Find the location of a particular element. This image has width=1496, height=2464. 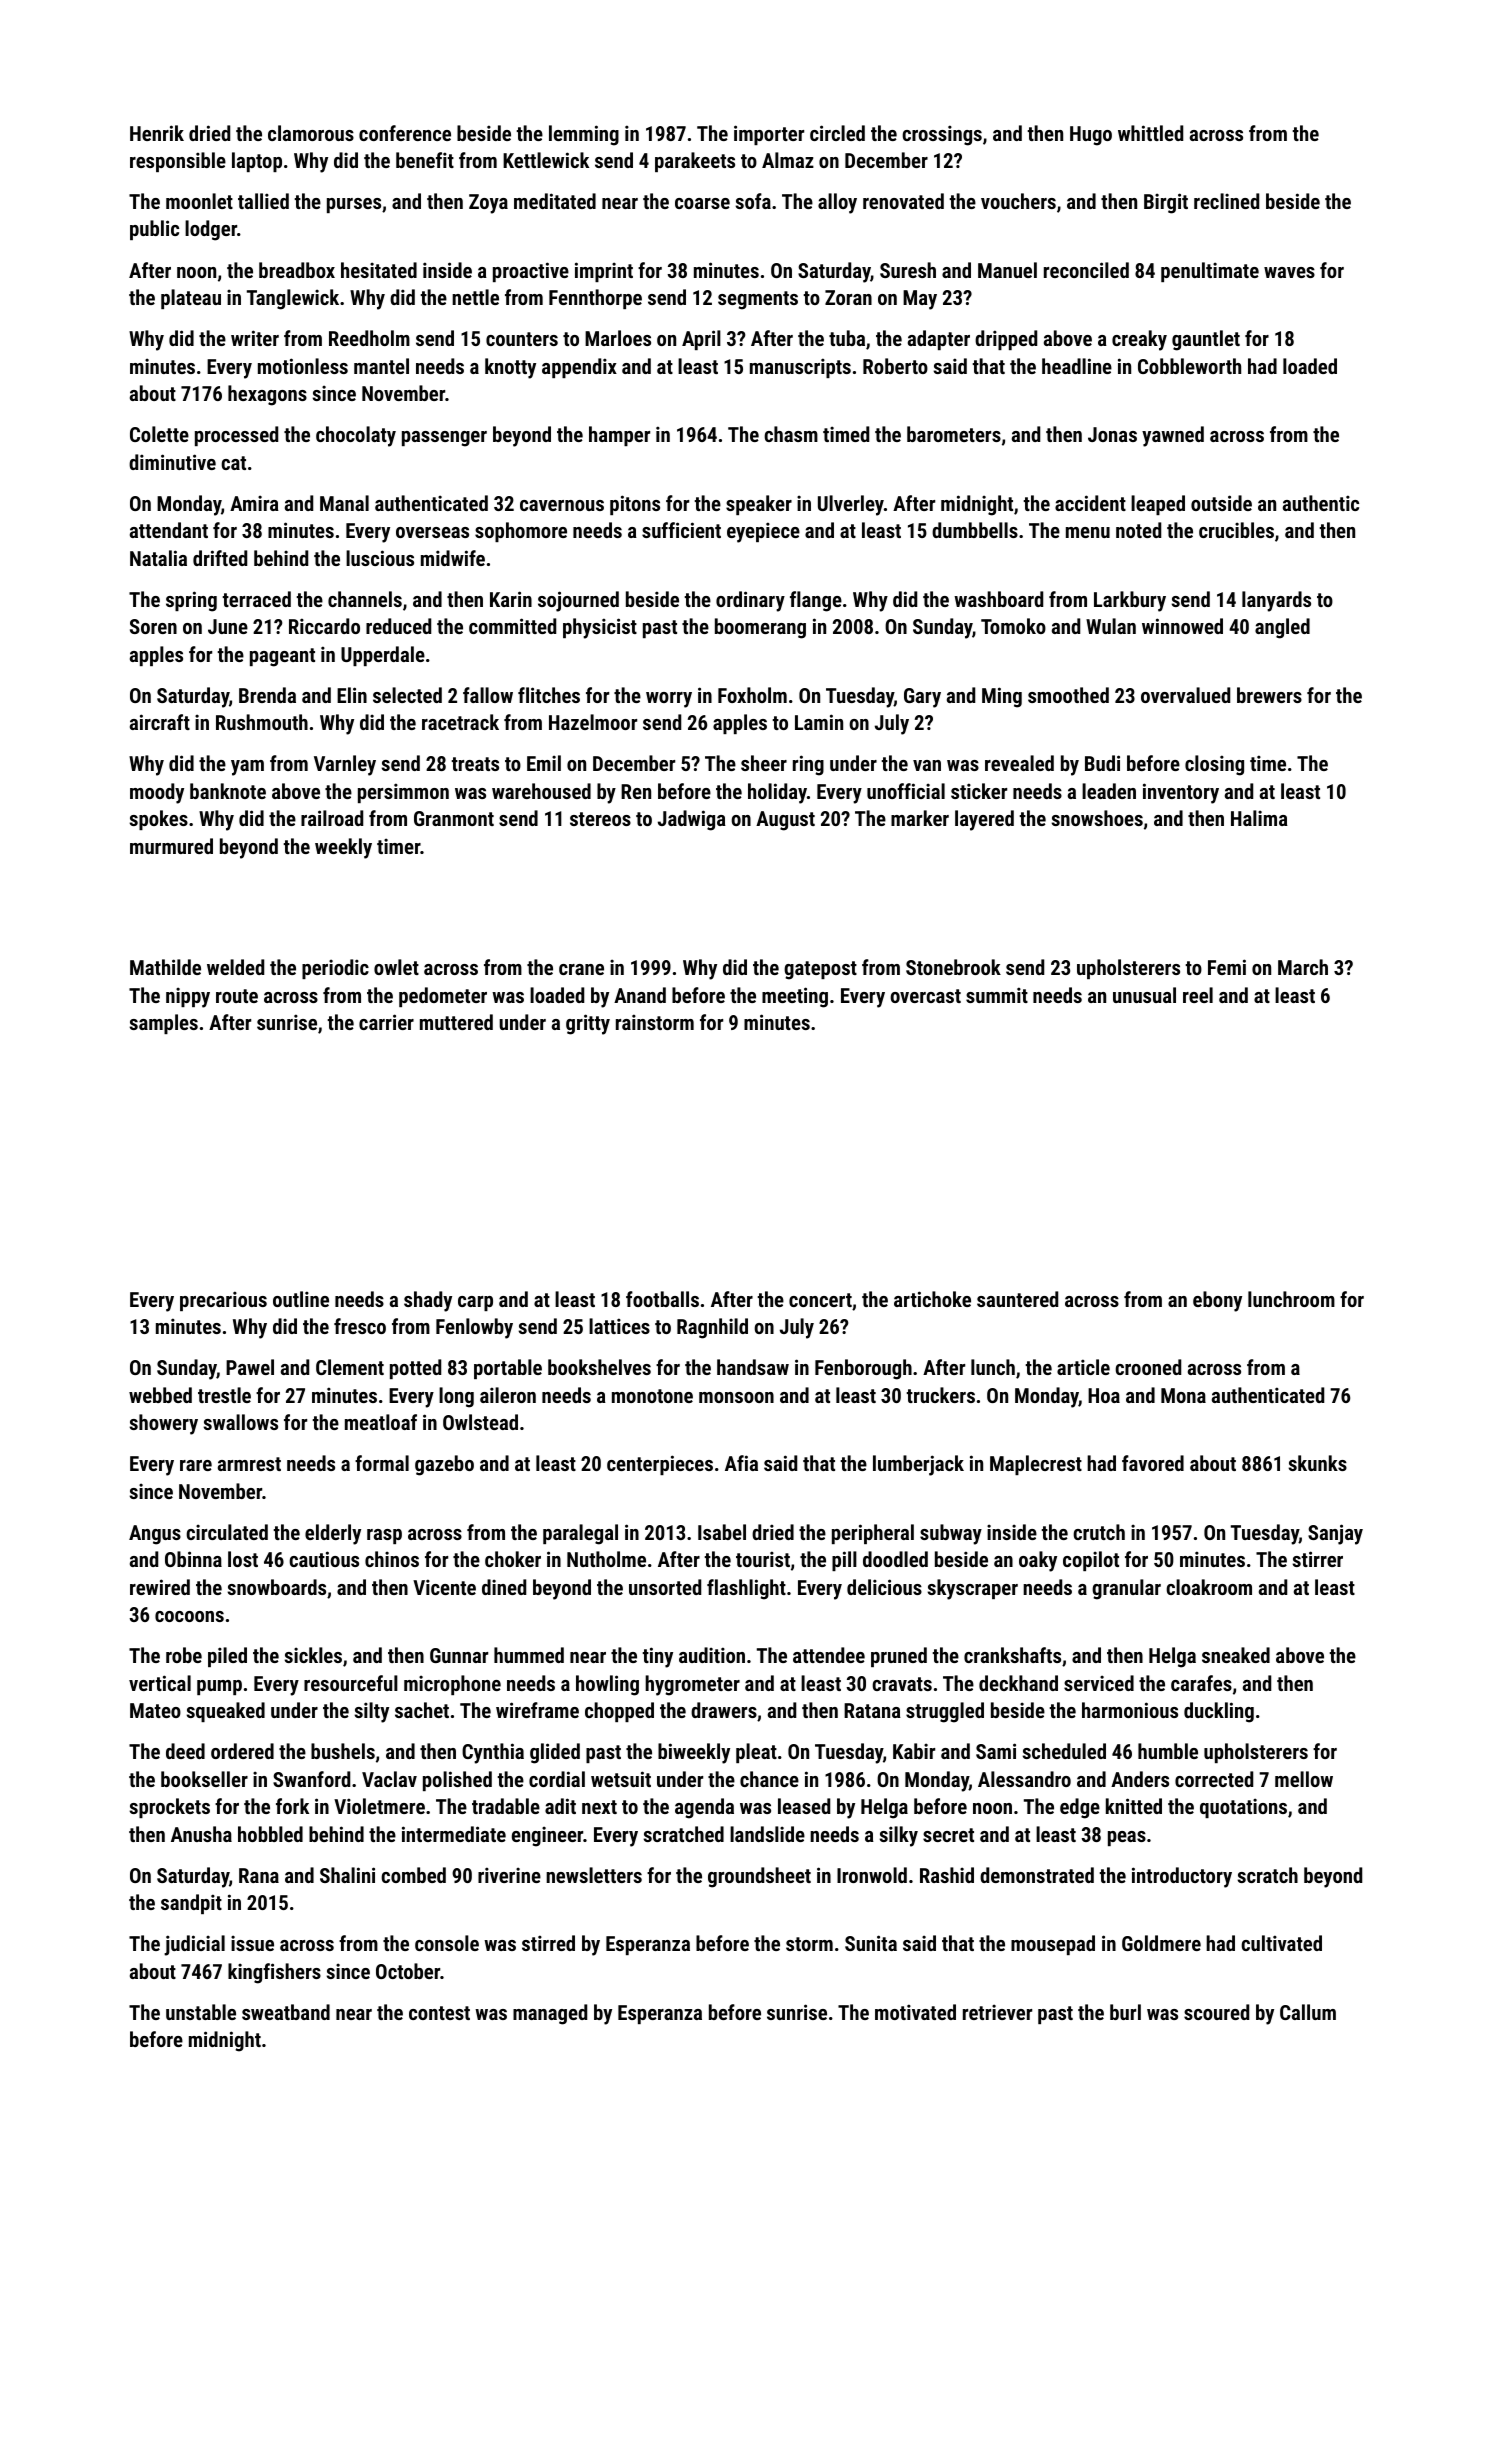

Mathilde is located at coordinates (165, 967).
